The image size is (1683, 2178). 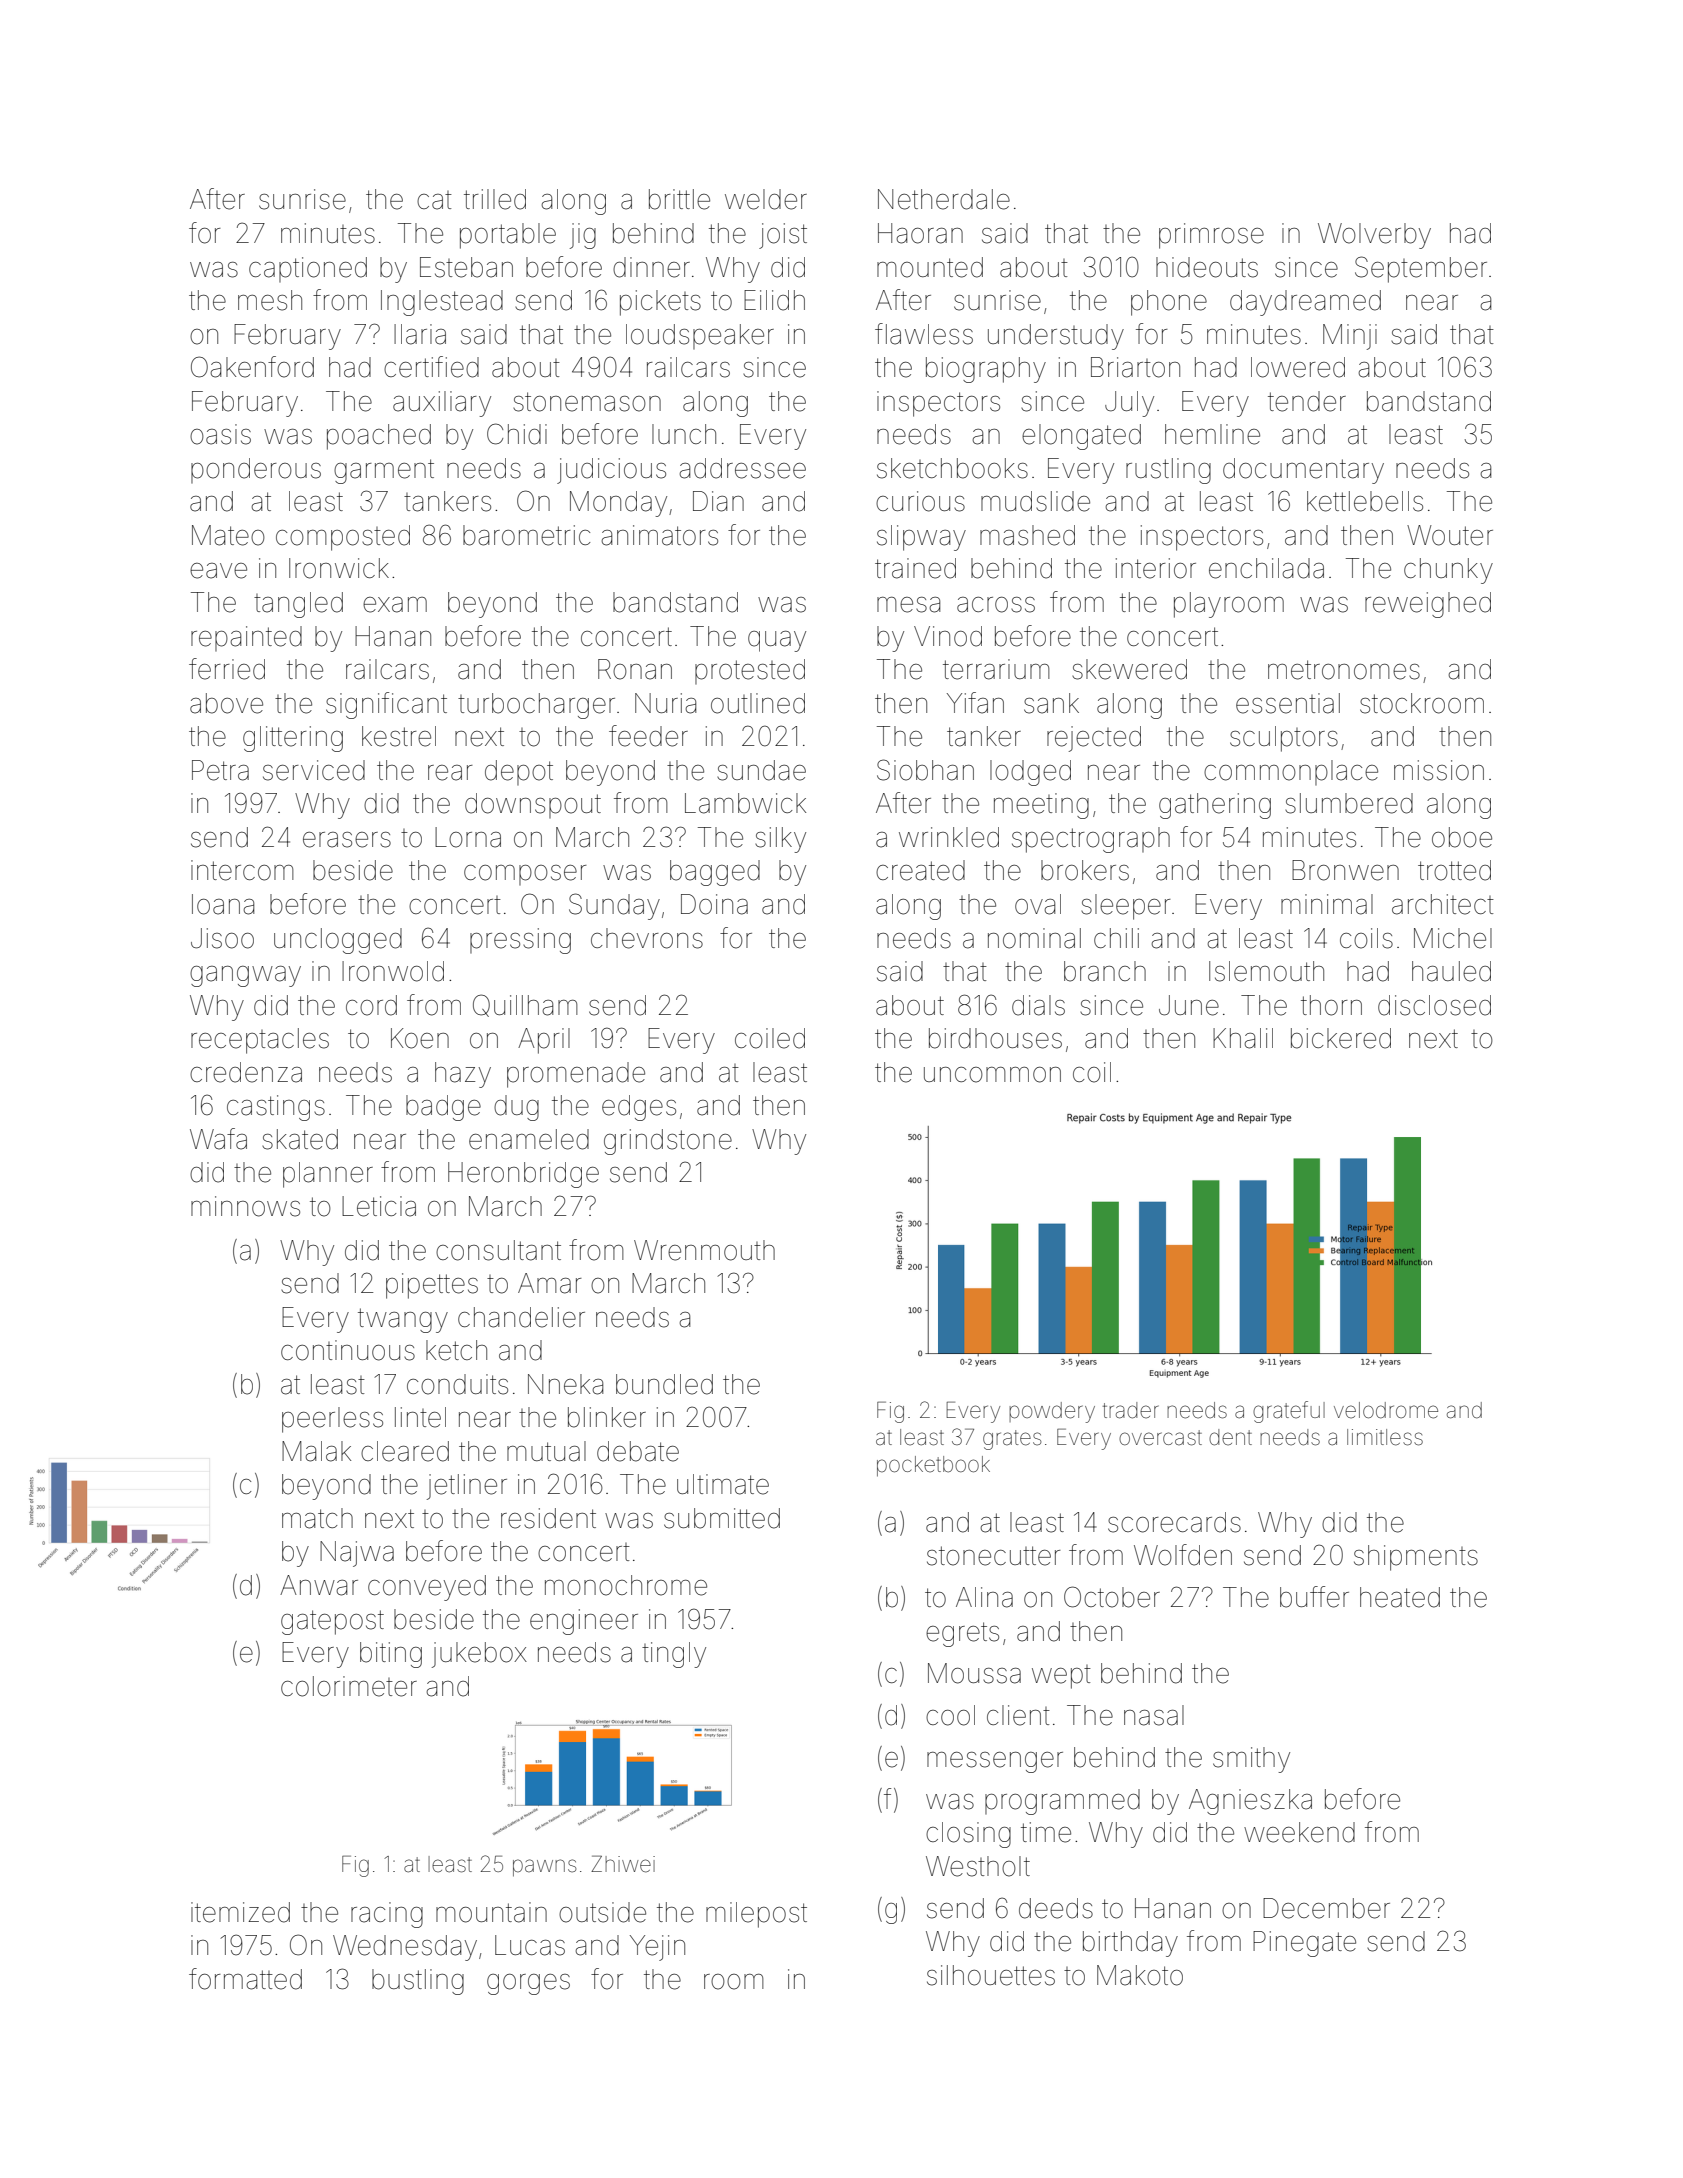 What do you see at coordinates (920, 501) in the screenshot?
I see `curious` at bounding box center [920, 501].
